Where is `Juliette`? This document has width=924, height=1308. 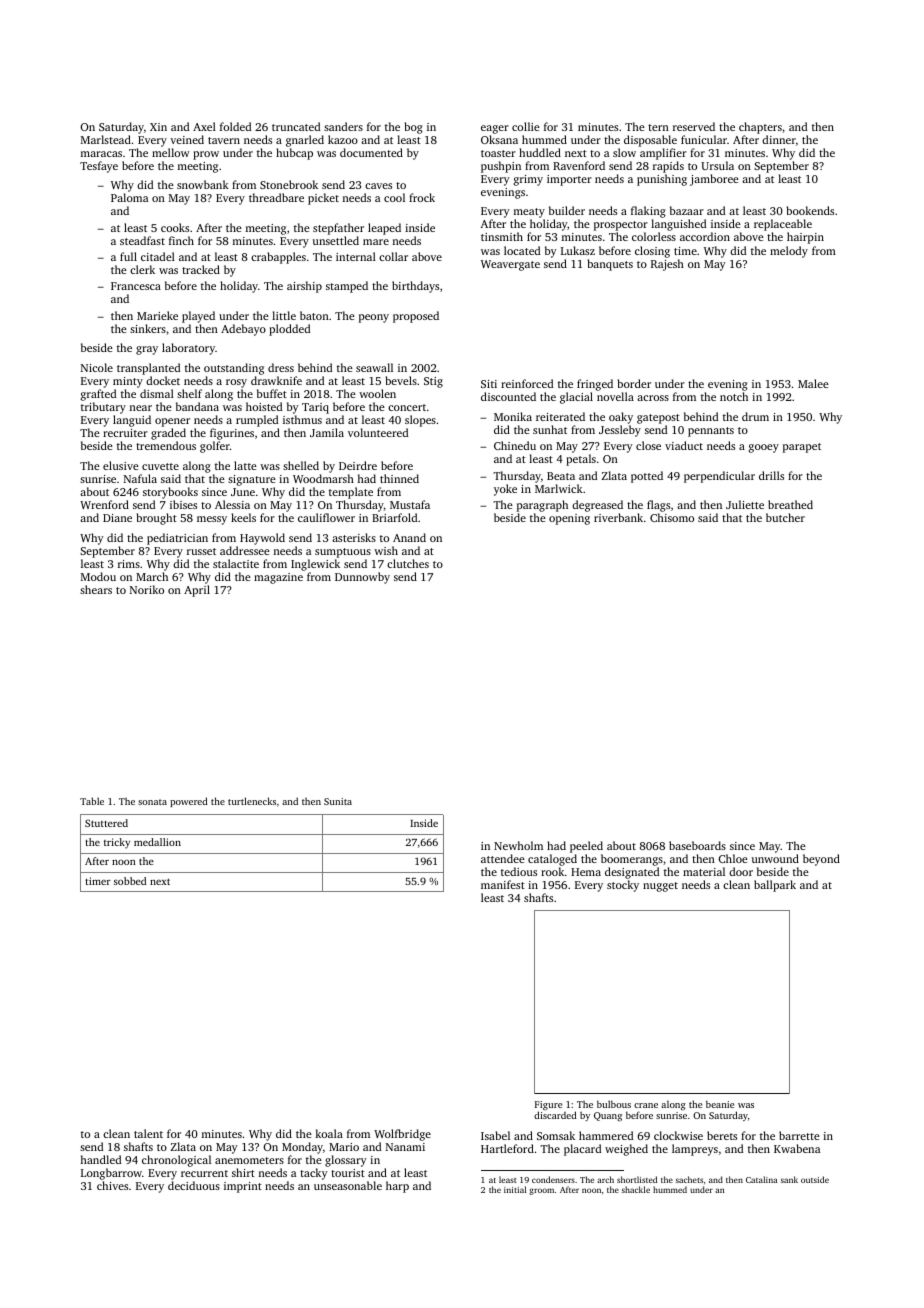 Juliette is located at coordinates (745, 504).
